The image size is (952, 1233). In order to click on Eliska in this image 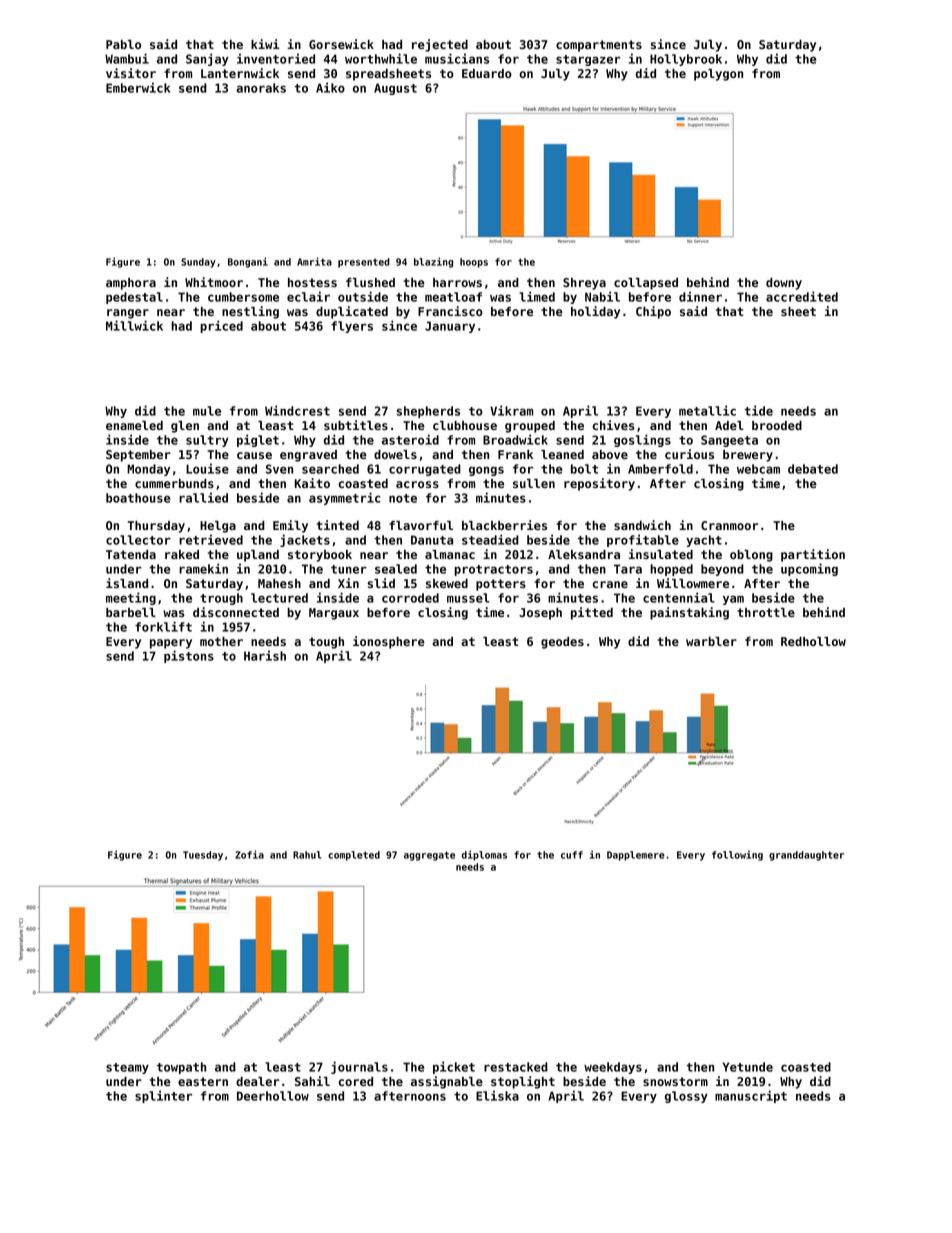, I will do `click(497, 1095)`.
